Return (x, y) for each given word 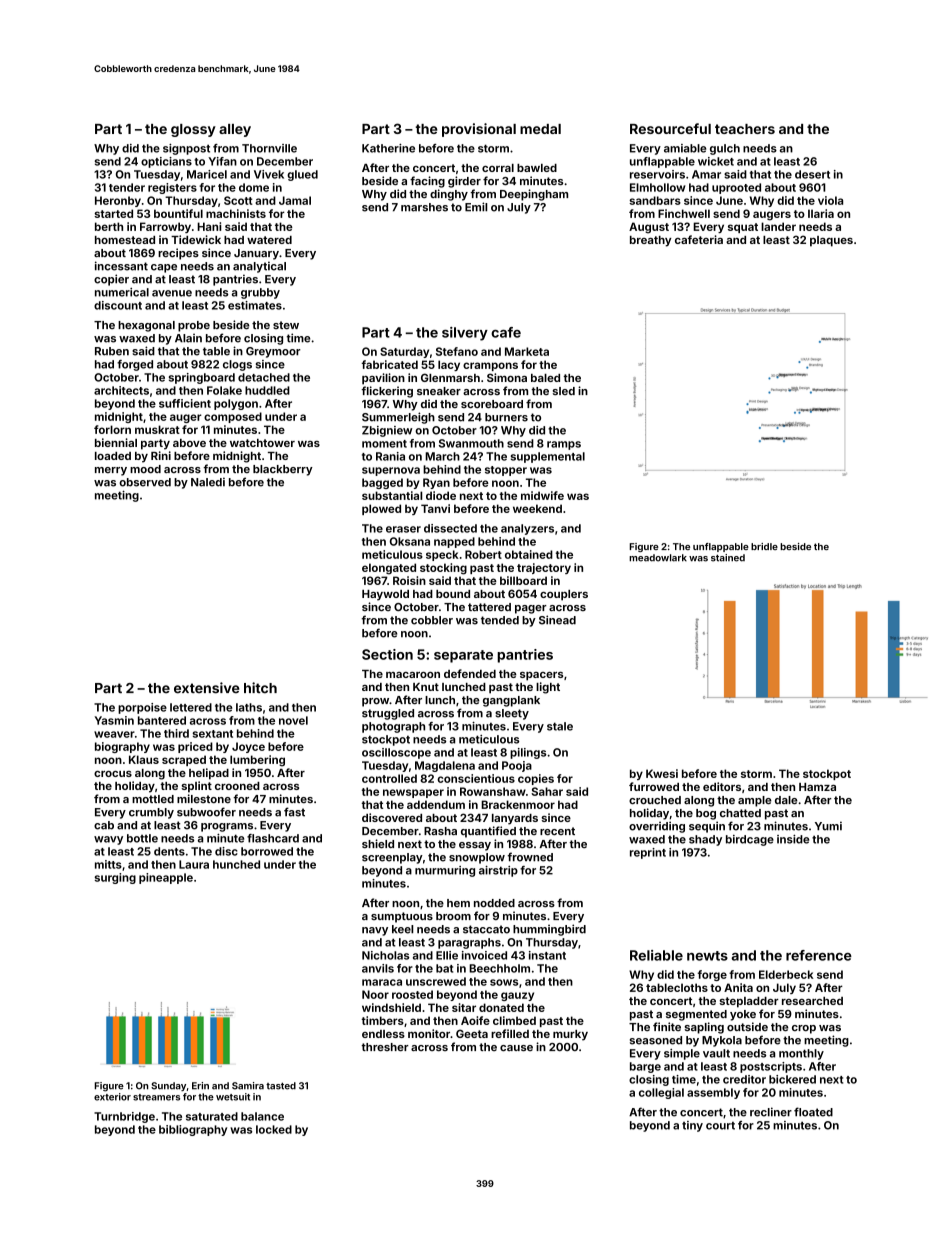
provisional (479, 130)
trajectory (544, 568)
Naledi (208, 482)
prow (375, 702)
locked (274, 1129)
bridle (764, 546)
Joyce (248, 747)
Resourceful (670, 128)
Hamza (817, 787)
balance (262, 1116)
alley (235, 130)
